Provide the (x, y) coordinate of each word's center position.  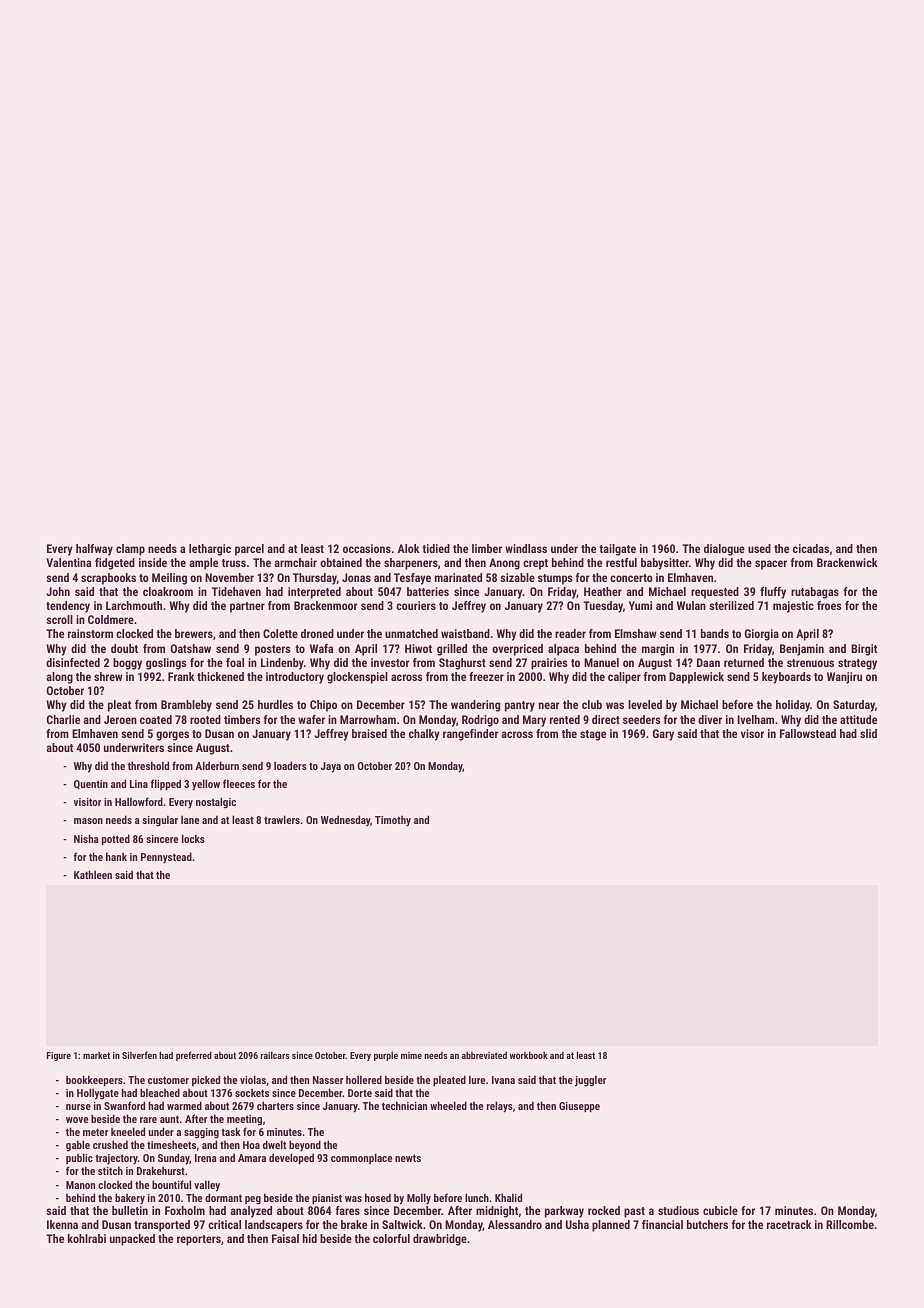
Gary (663, 735)
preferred (194, 1056)
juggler (590, 1081)
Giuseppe (579, 1107)
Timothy (393, 821)
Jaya (331, 767)
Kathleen (93, 874)
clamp (130, 550)
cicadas (811, 548)
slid (868, 733)
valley (207, 1186)
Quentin (91, 784)
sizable (517, 577)
